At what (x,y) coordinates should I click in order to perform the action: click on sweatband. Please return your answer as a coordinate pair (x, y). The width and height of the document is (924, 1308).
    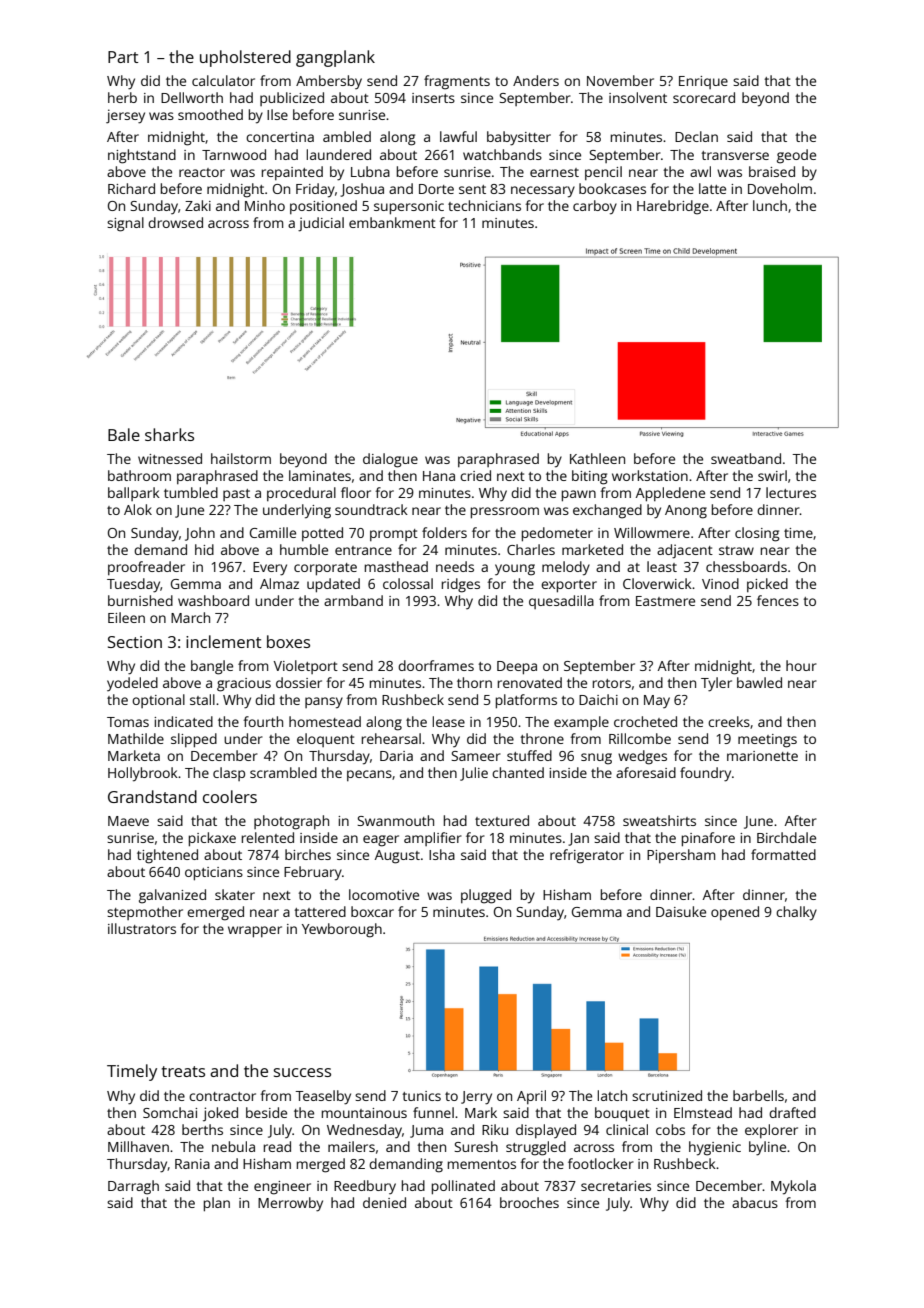
    Looking at the image, I should click on (746, 458).
